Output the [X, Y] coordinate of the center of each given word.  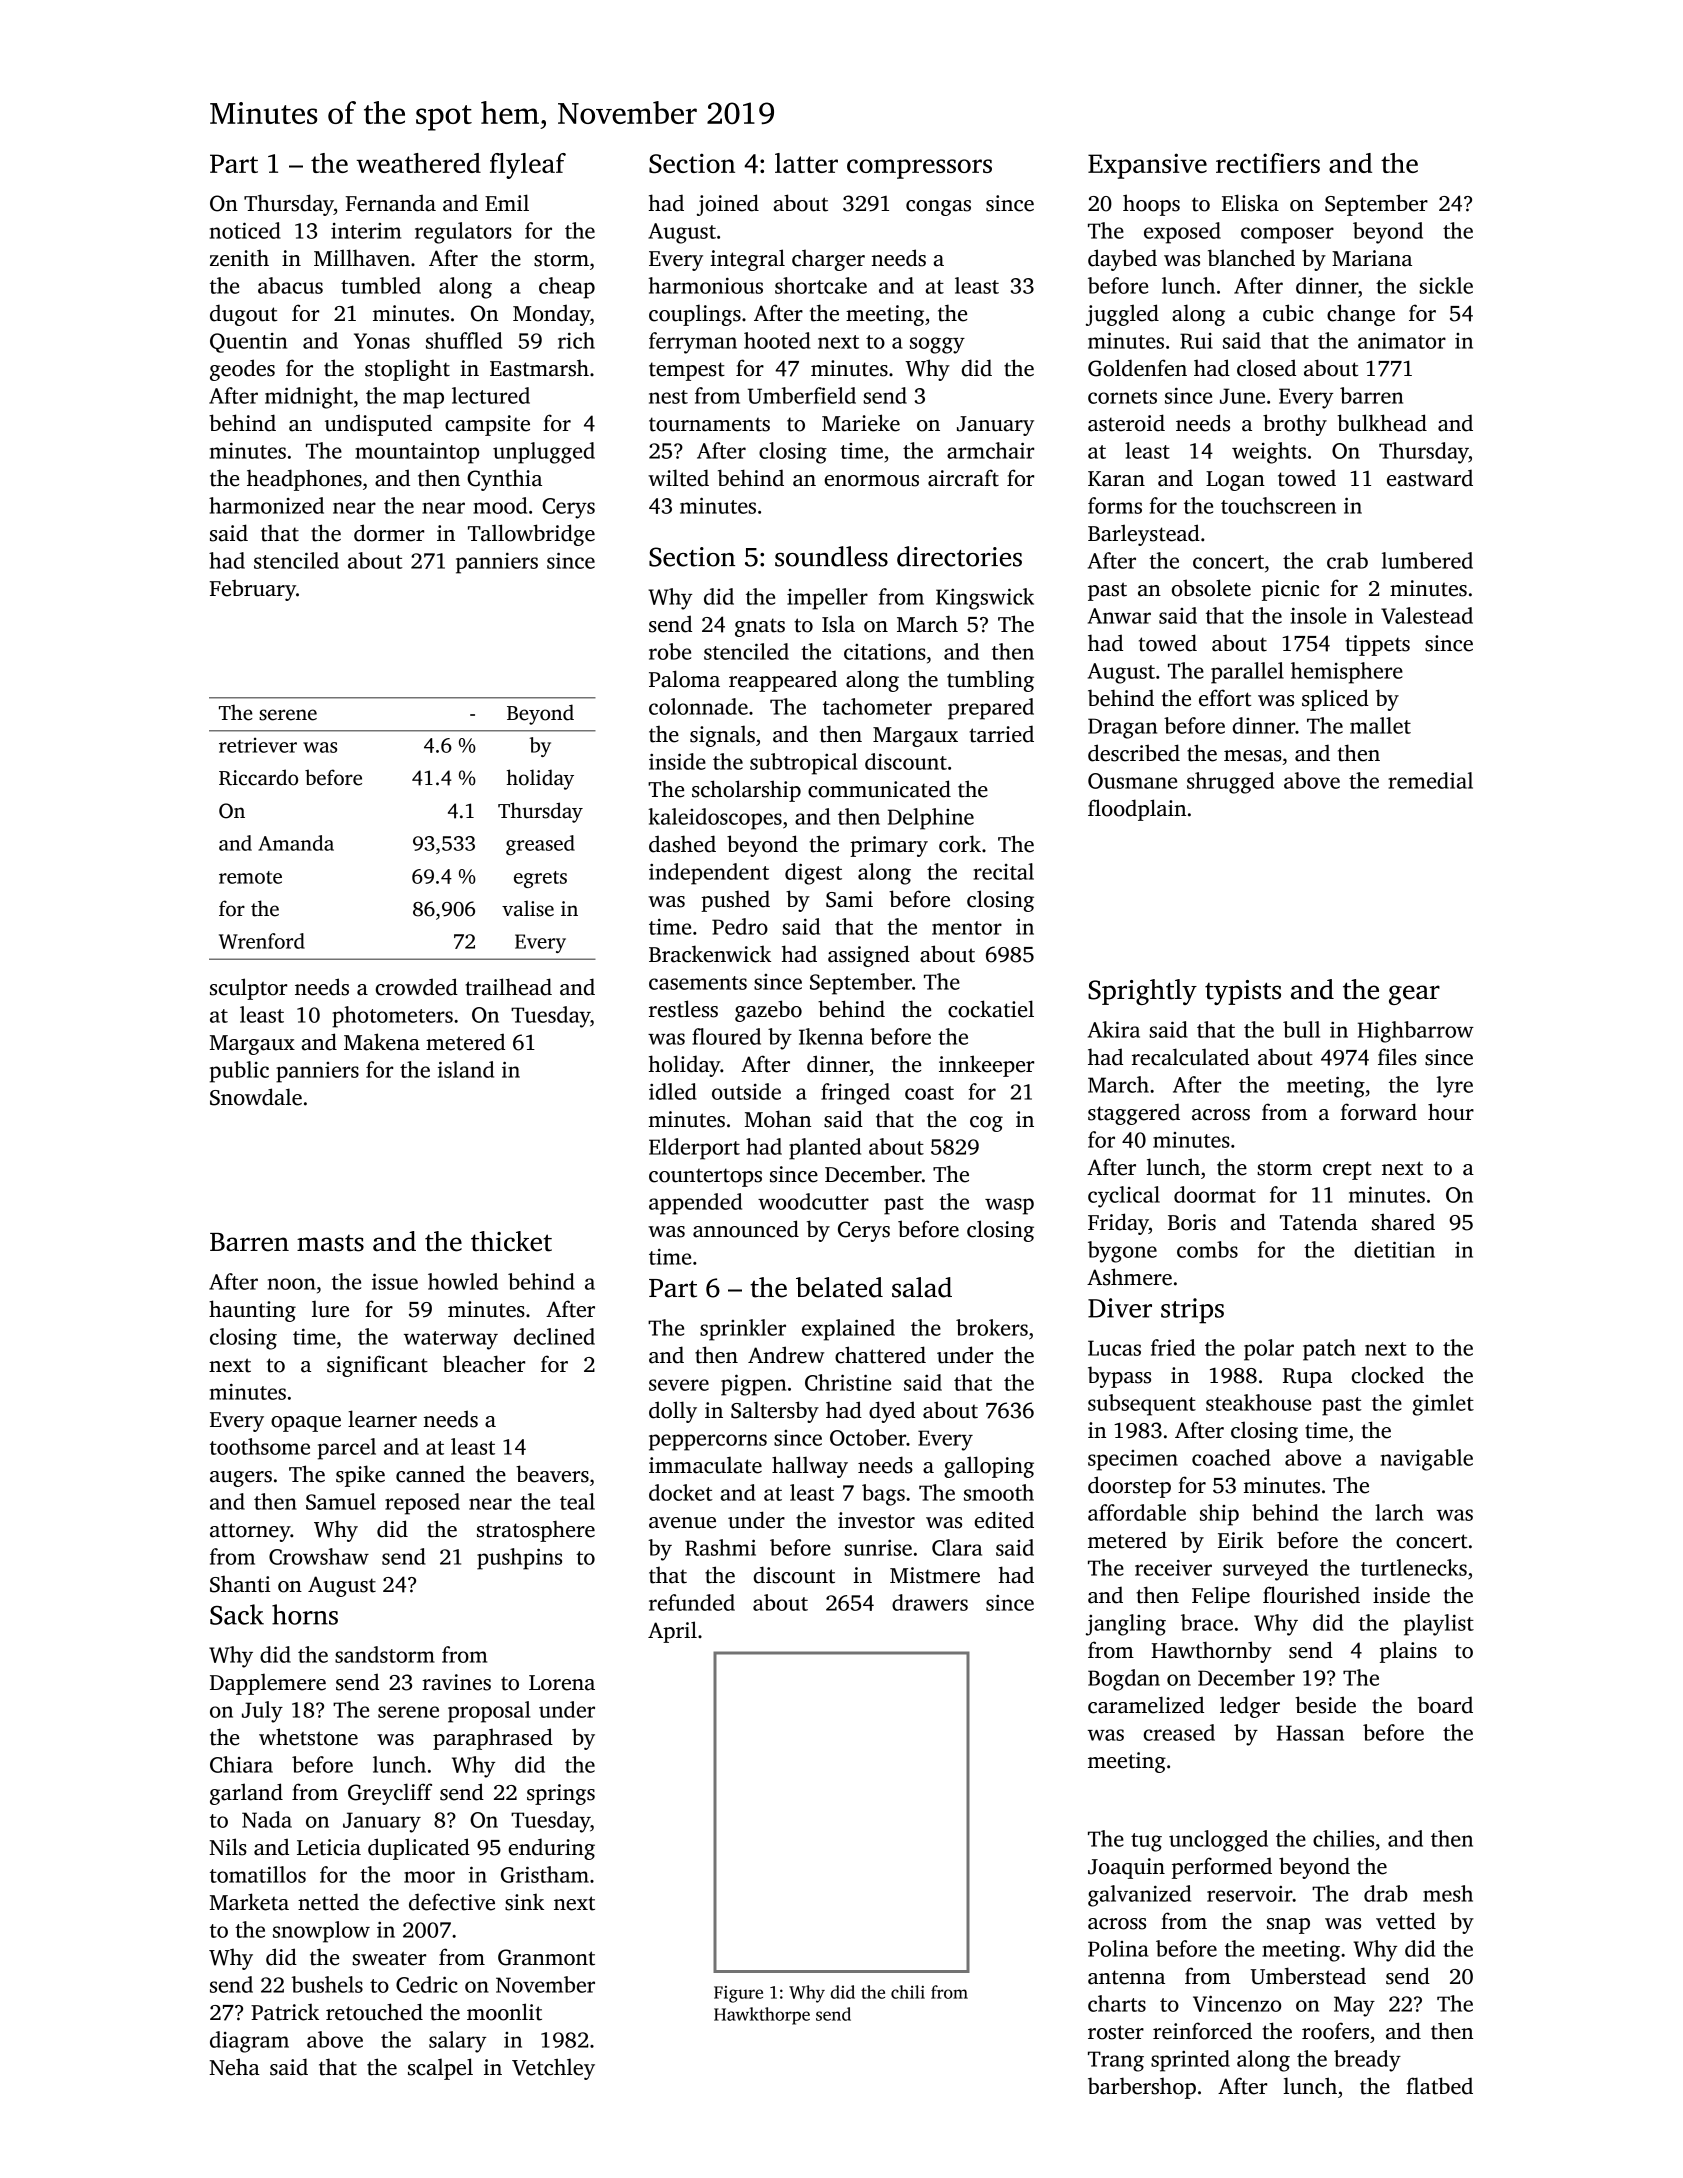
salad [922, 1287]
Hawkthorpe [762, 2016]
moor [429, 1877]
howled [463, 1281]
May [1354, 2006]
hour [1451, 1112]
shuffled [464, 340]
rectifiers [1268, 163]
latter [806, 163]
